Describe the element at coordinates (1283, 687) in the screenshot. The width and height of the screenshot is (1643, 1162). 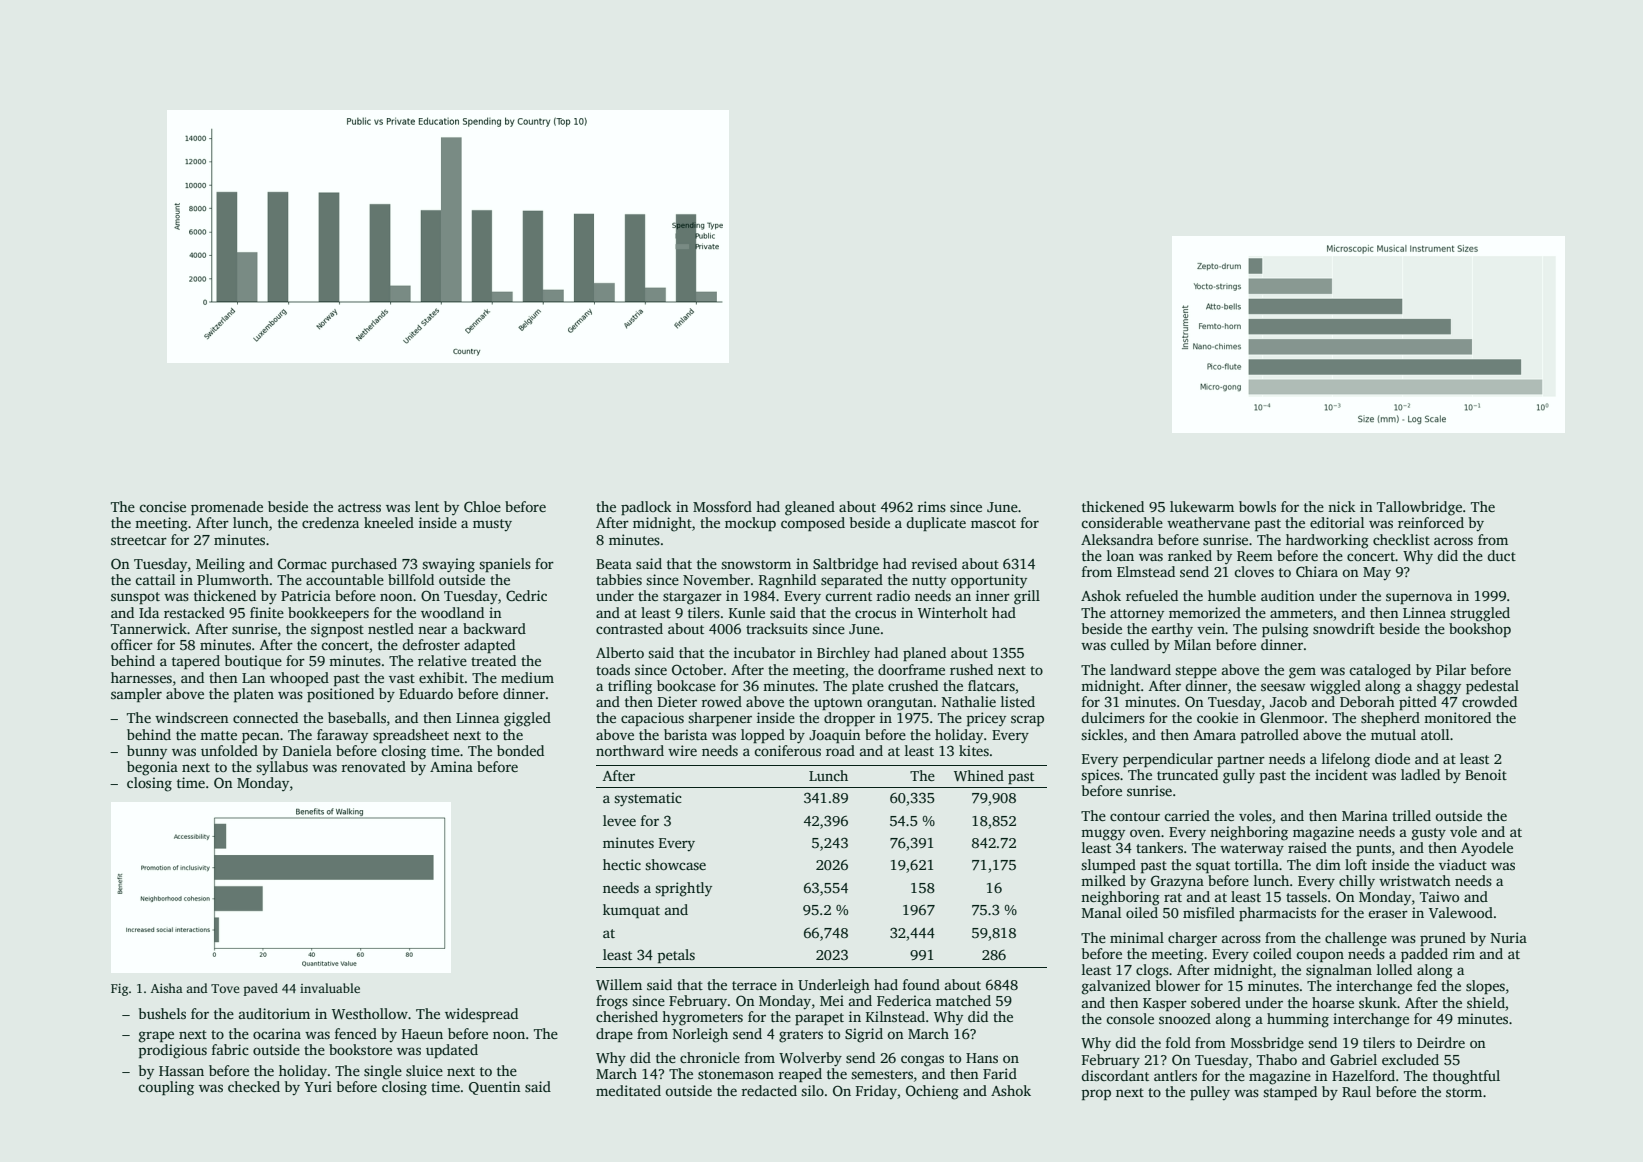
I see `seesaw` at that location.
